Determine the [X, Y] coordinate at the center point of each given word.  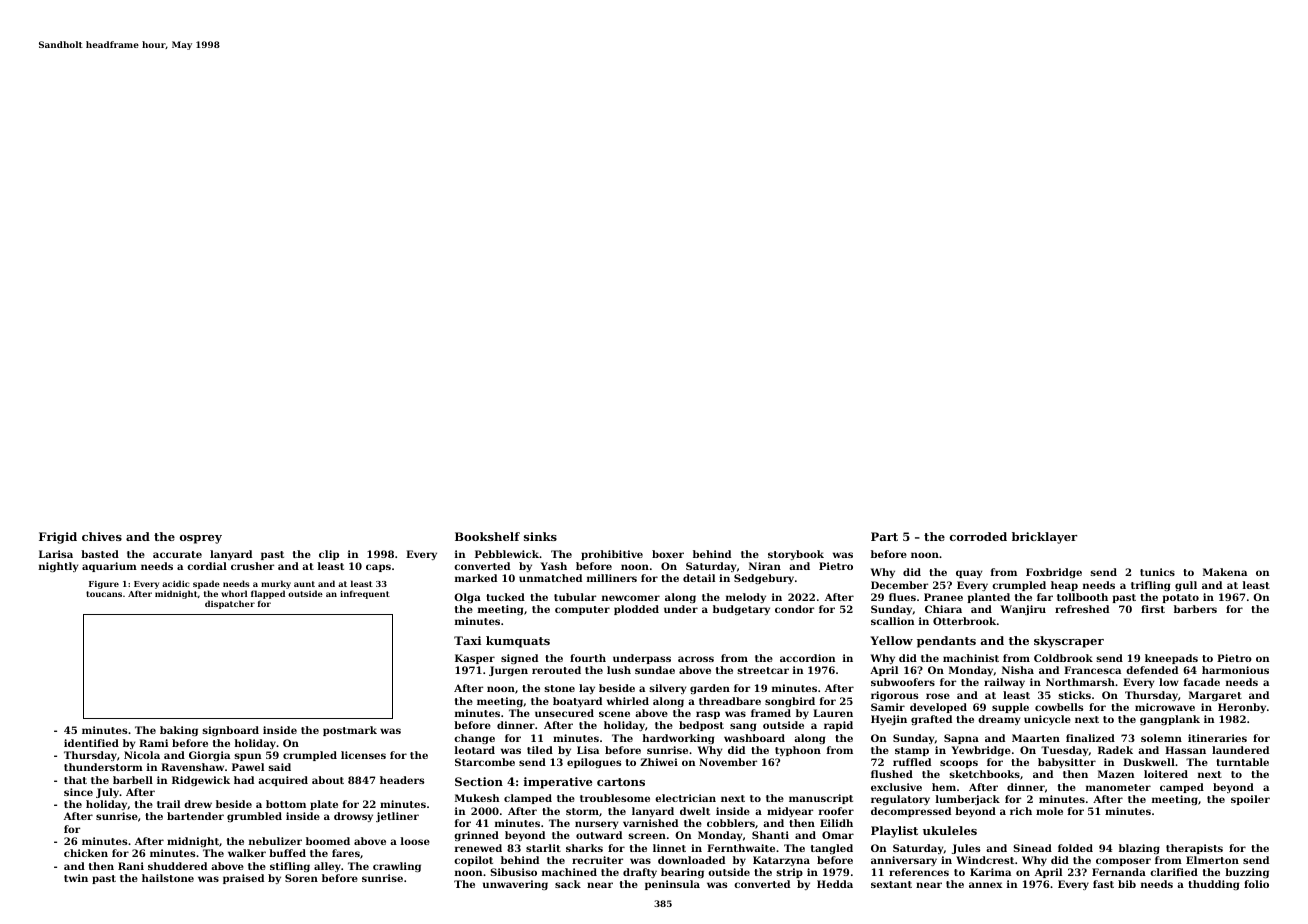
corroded [978, 536]
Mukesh [477, 798]
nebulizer [275, 841]
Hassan [1185, 750]
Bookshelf [487, 536]
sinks [540, 536]
